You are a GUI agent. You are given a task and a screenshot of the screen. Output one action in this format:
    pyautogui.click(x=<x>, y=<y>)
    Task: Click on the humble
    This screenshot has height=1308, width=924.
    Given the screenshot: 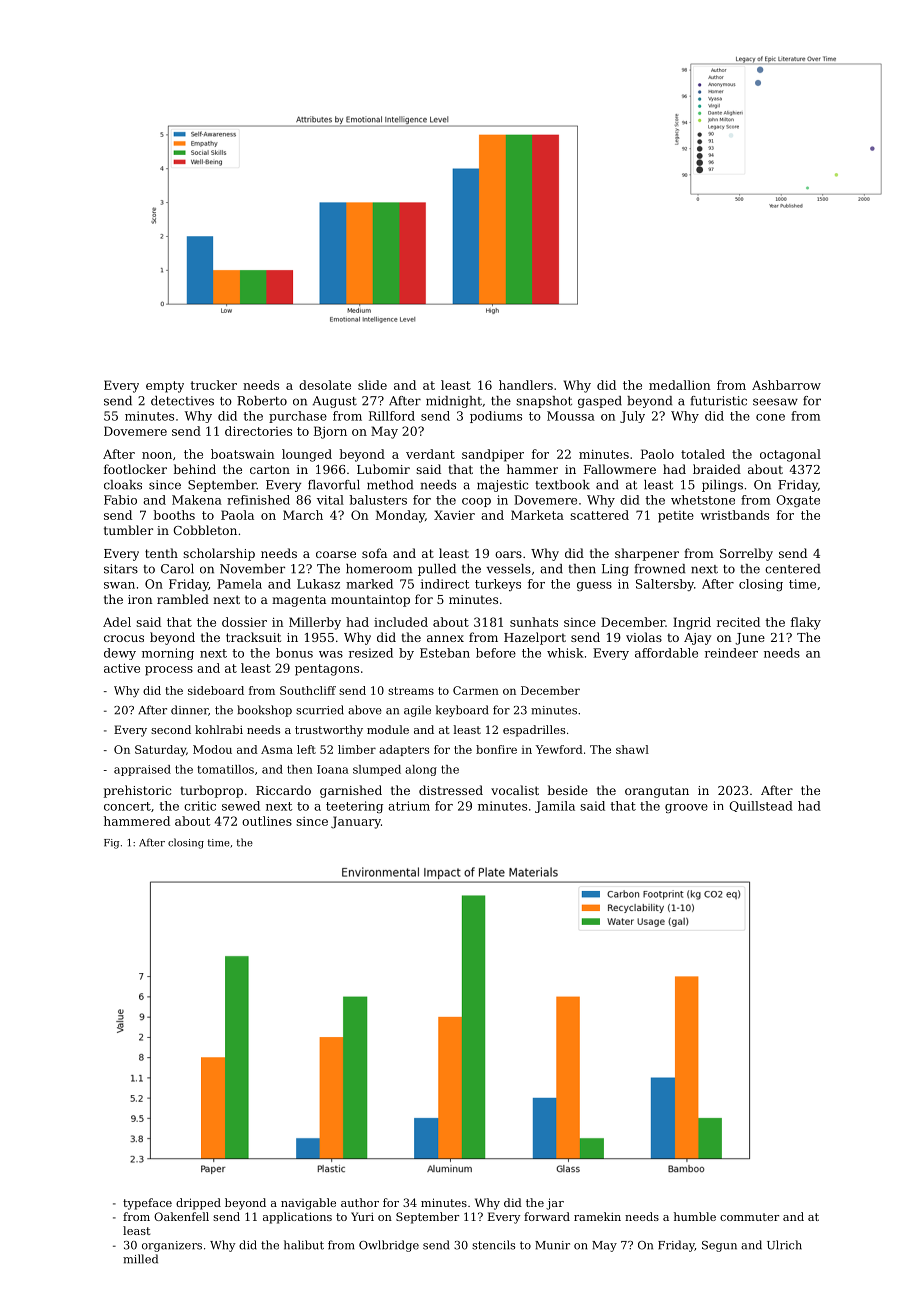 What is the action you would take?
    pyautogui.click(x=695, y=1216)
